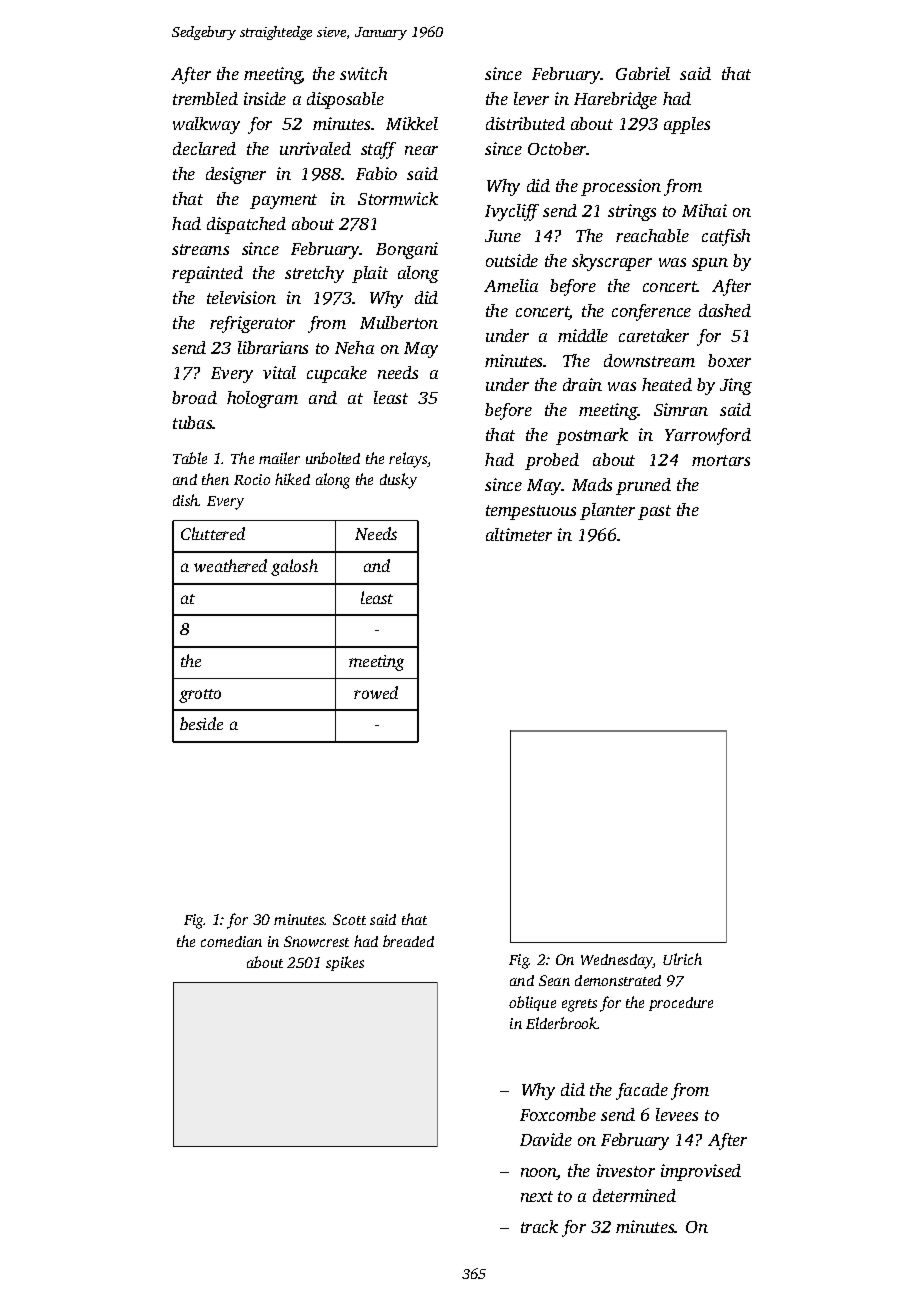 This document has width=924, height=1311. Describe the element at coordinates (654, 512) in the document. I see `past` at that location.
